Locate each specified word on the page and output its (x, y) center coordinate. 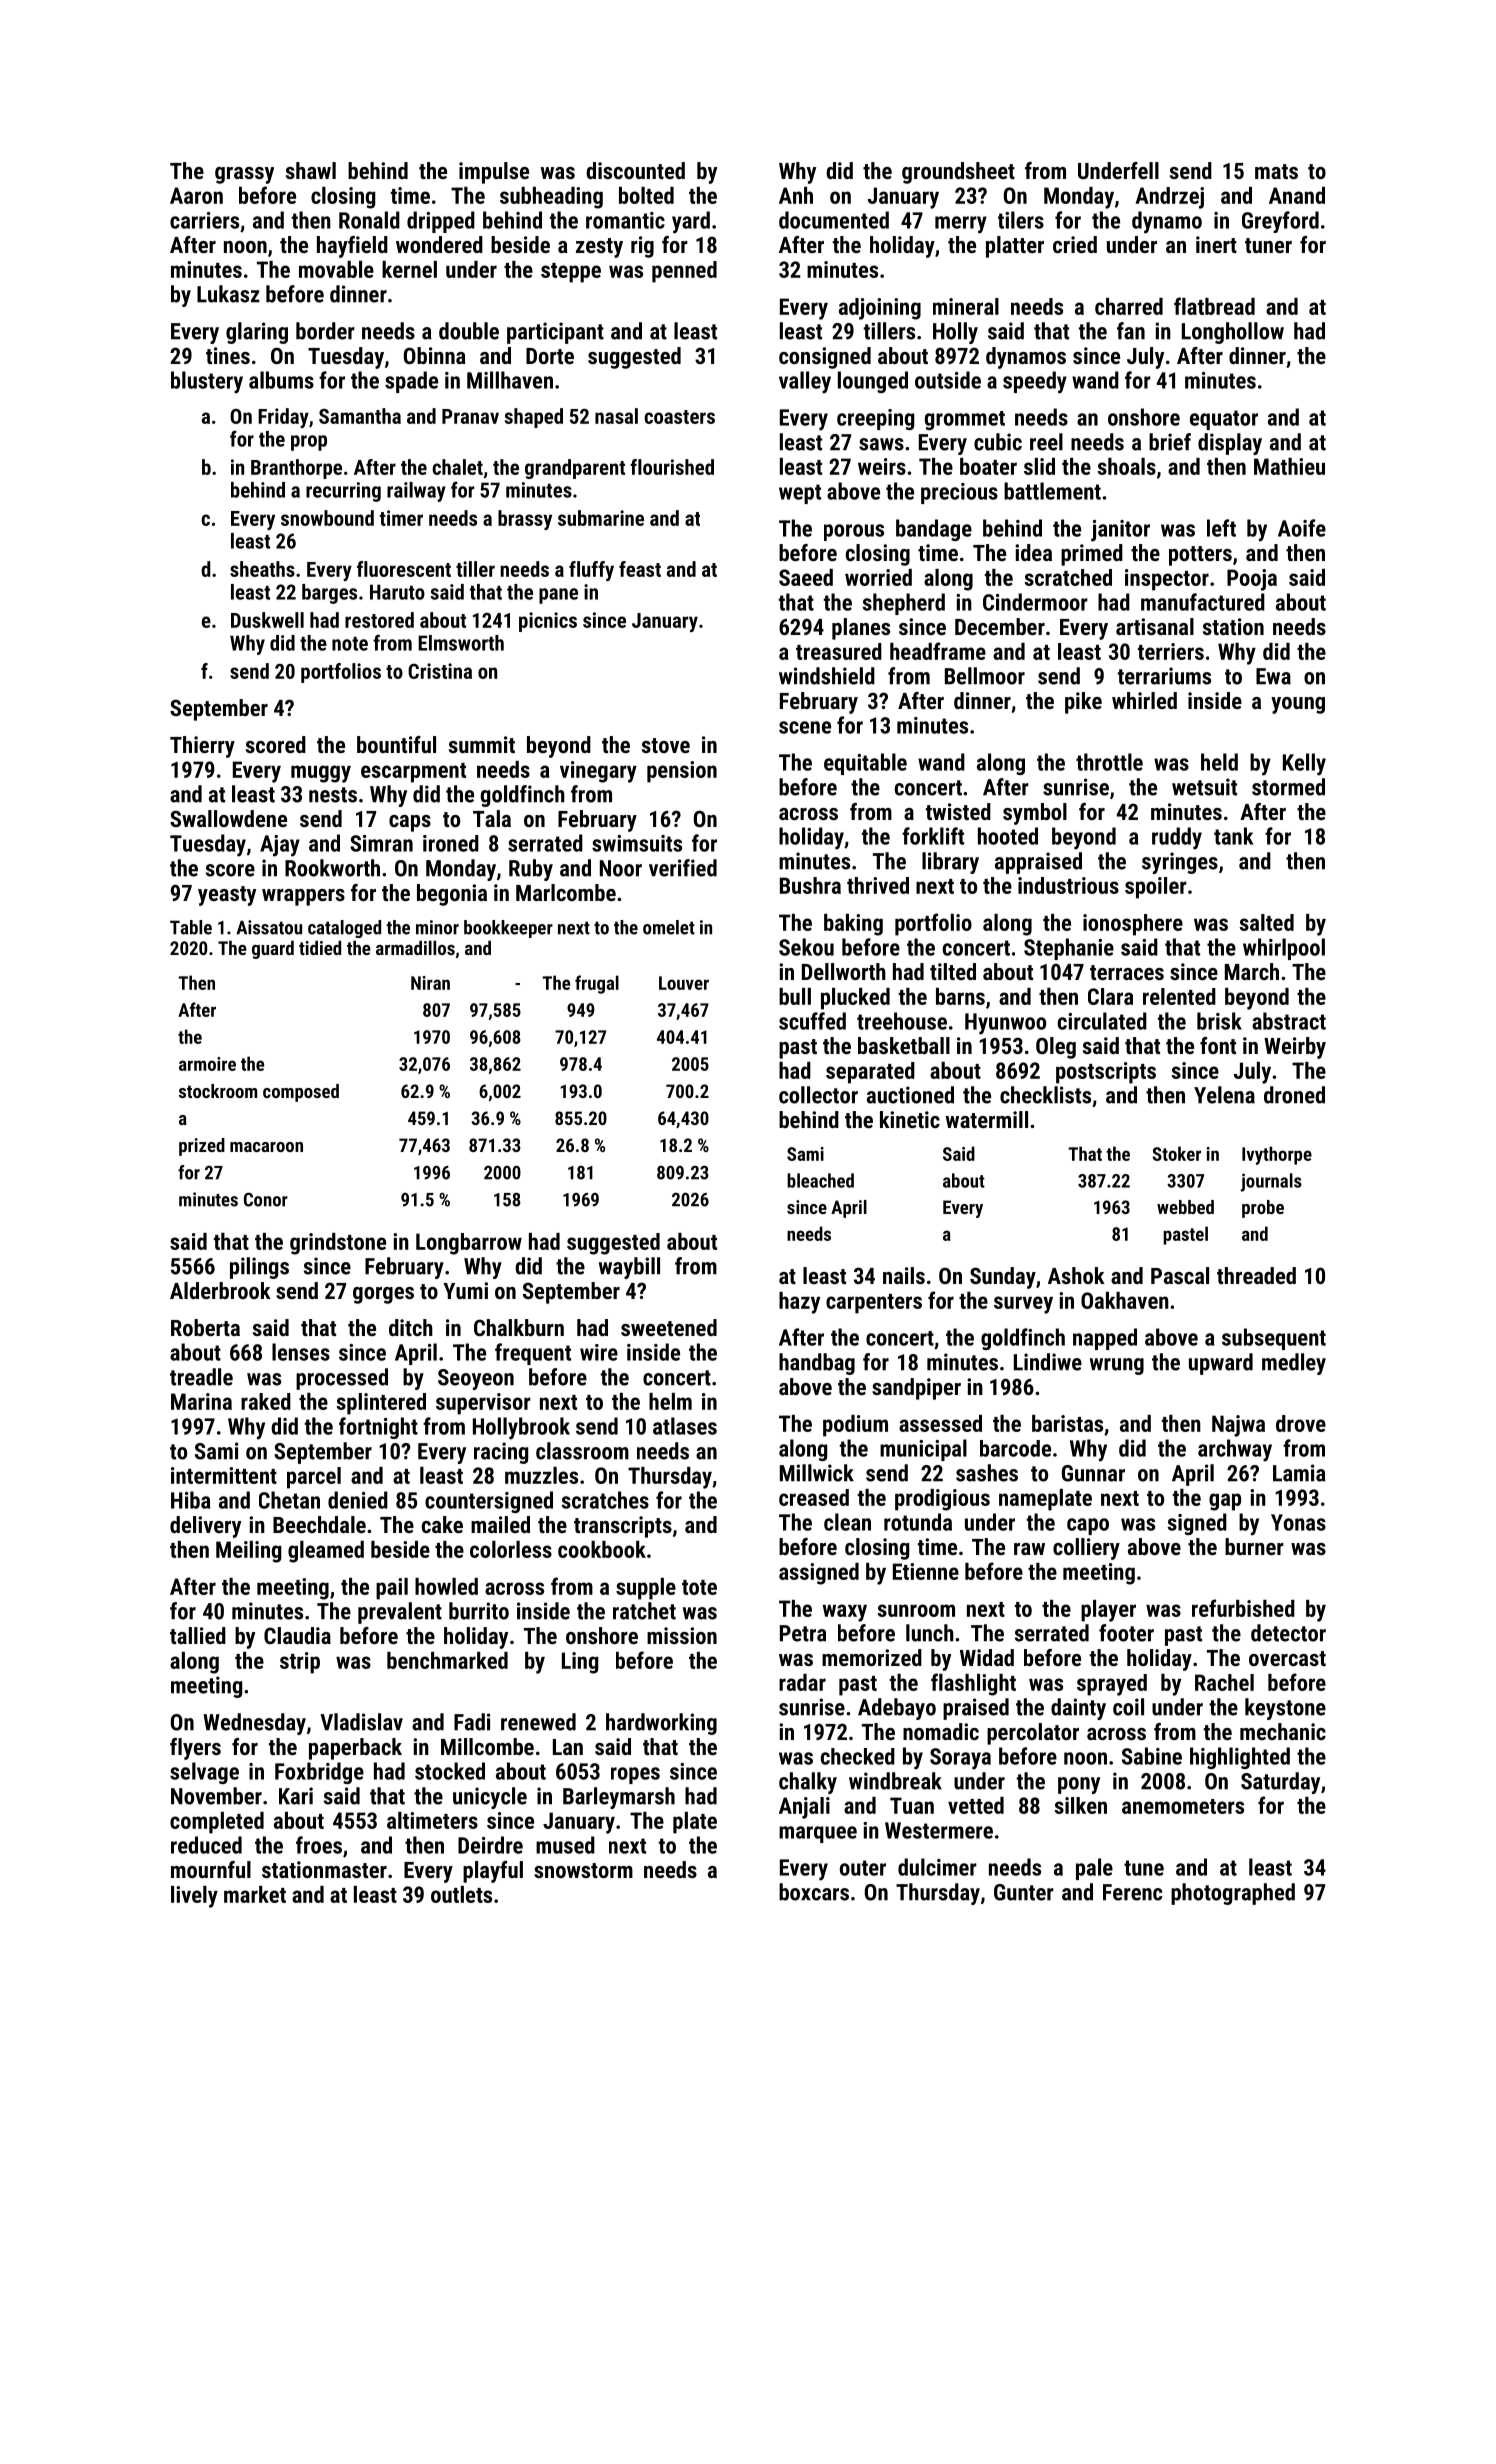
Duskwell (267, 620)
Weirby (1295, 1048)
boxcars (814, 1892)
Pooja (1252, 580)
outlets (461, 1894)
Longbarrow (469, 1244)
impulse (494, 173)
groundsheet (958, 173)
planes (861, 629)
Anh (796, 195)
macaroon (266, 1147)
